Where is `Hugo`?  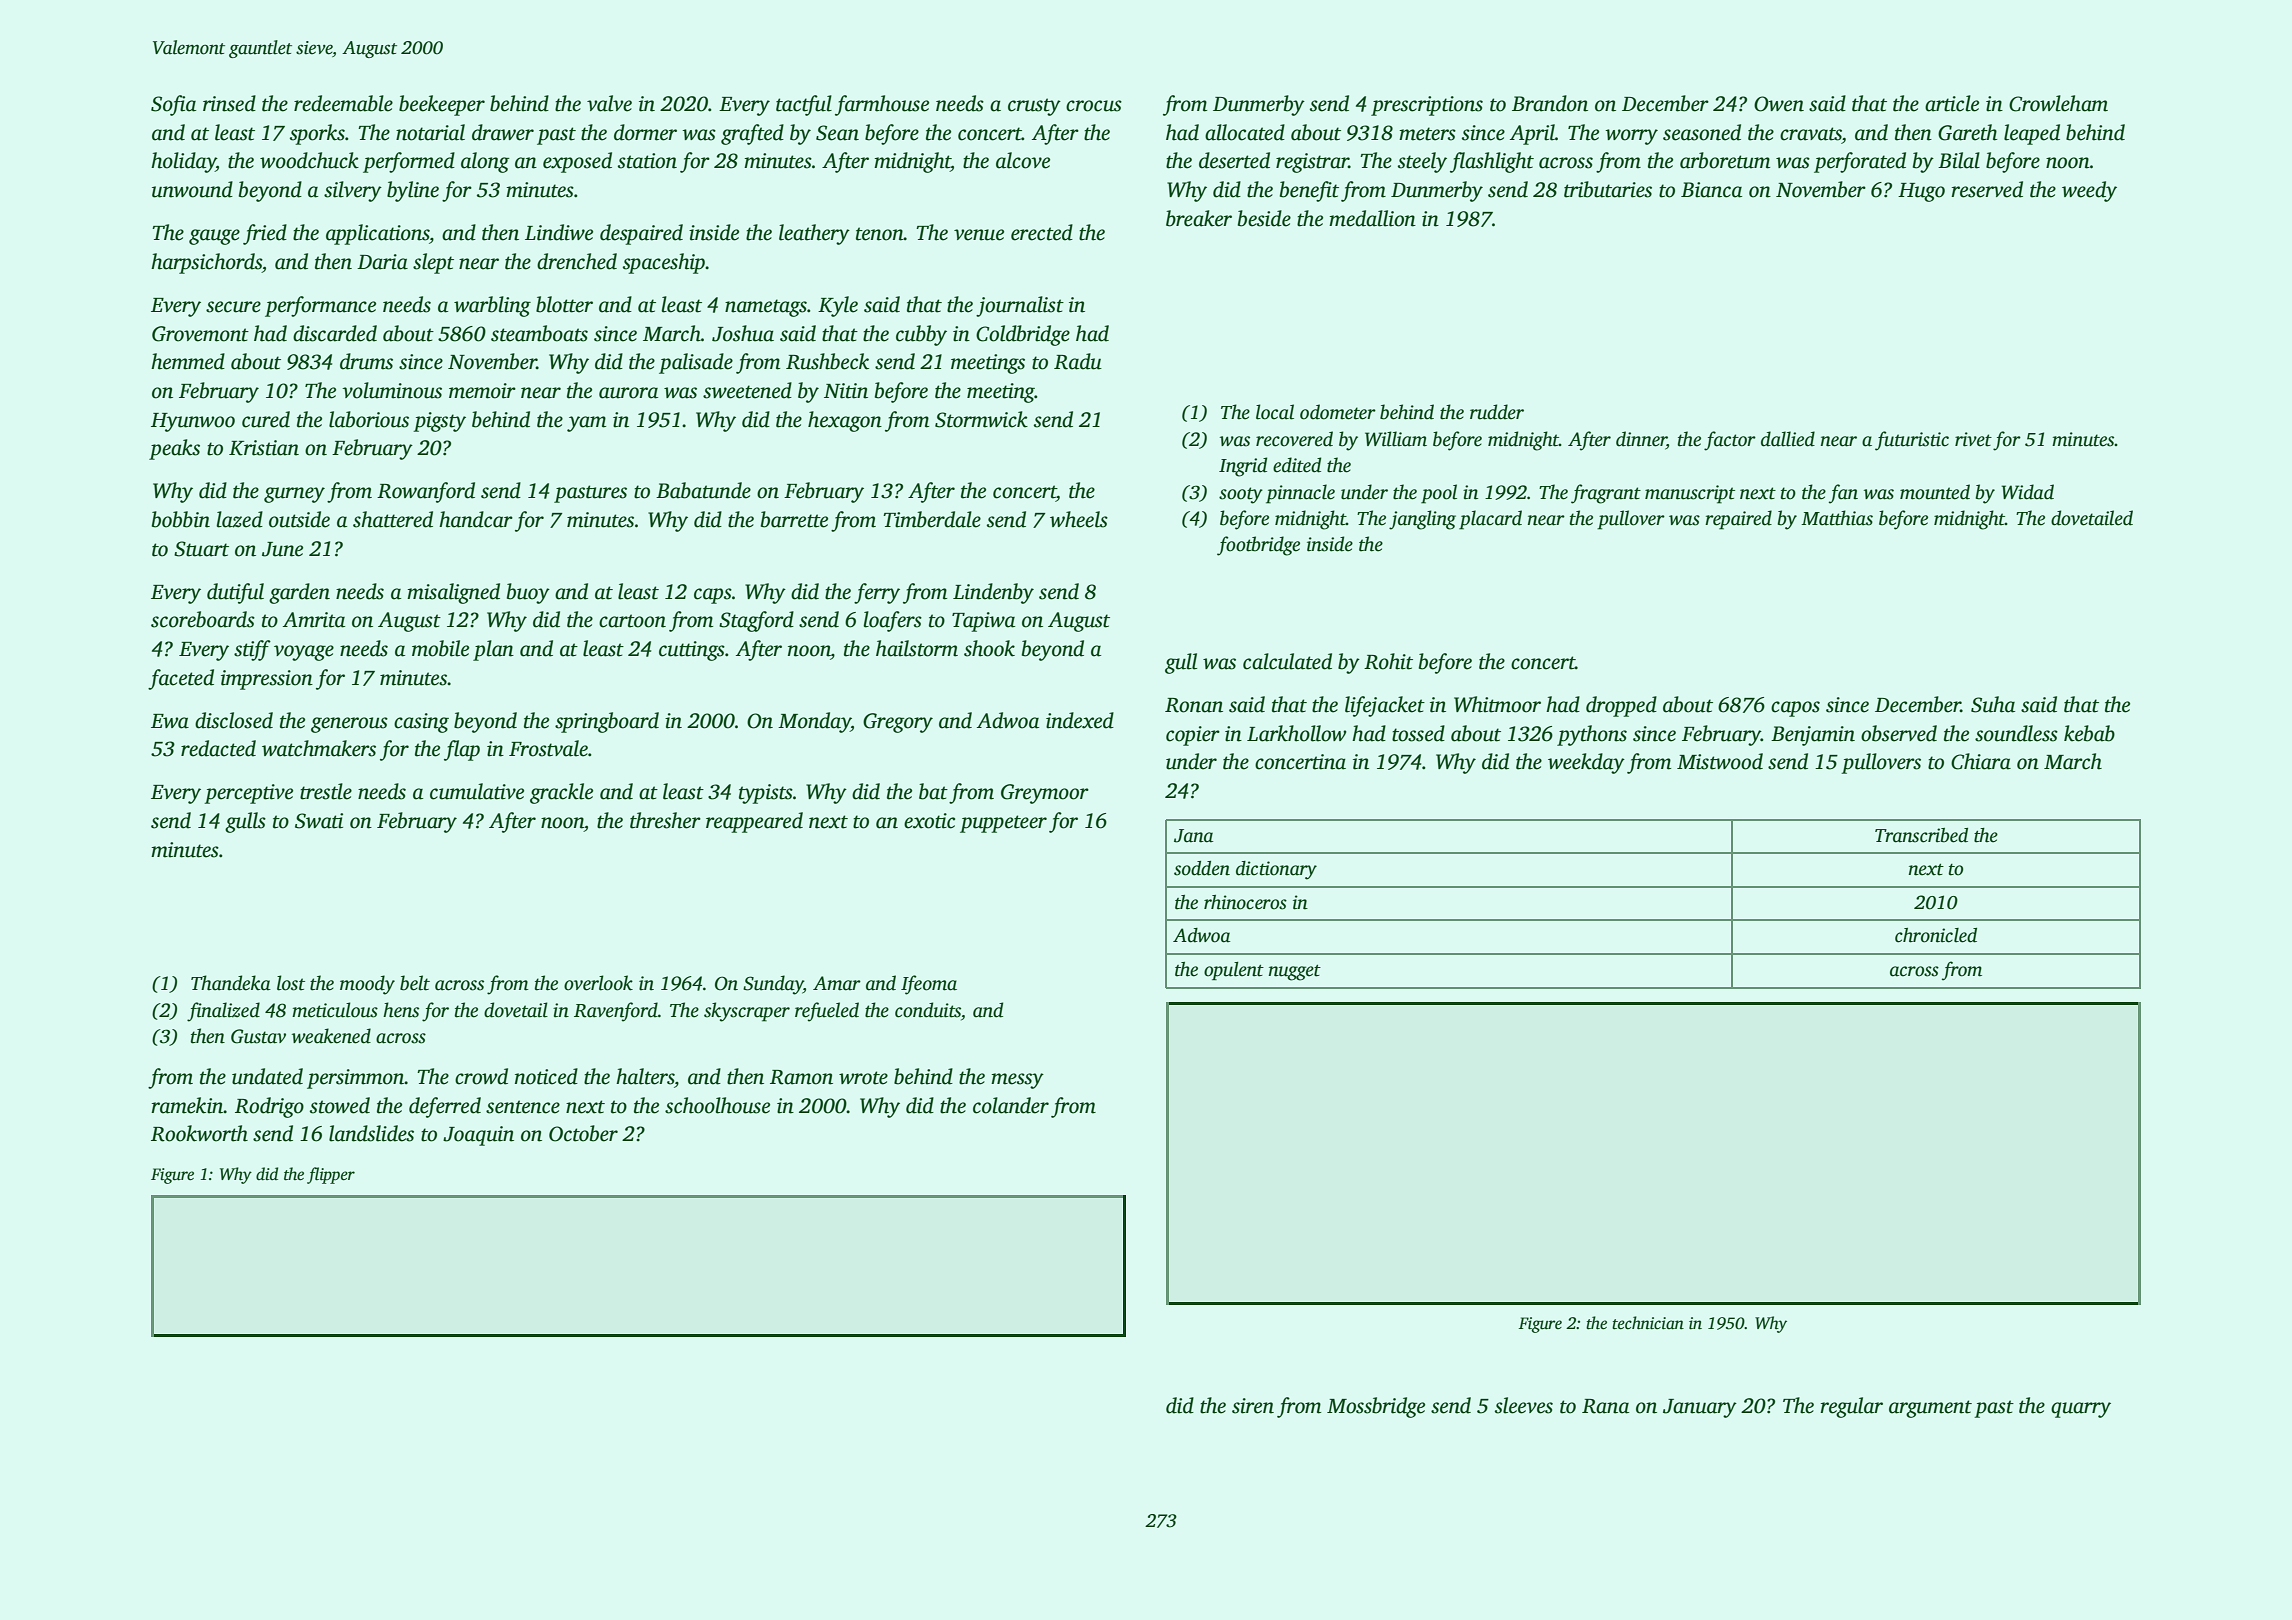
Hugo is located at coordinates (1921, 192).
